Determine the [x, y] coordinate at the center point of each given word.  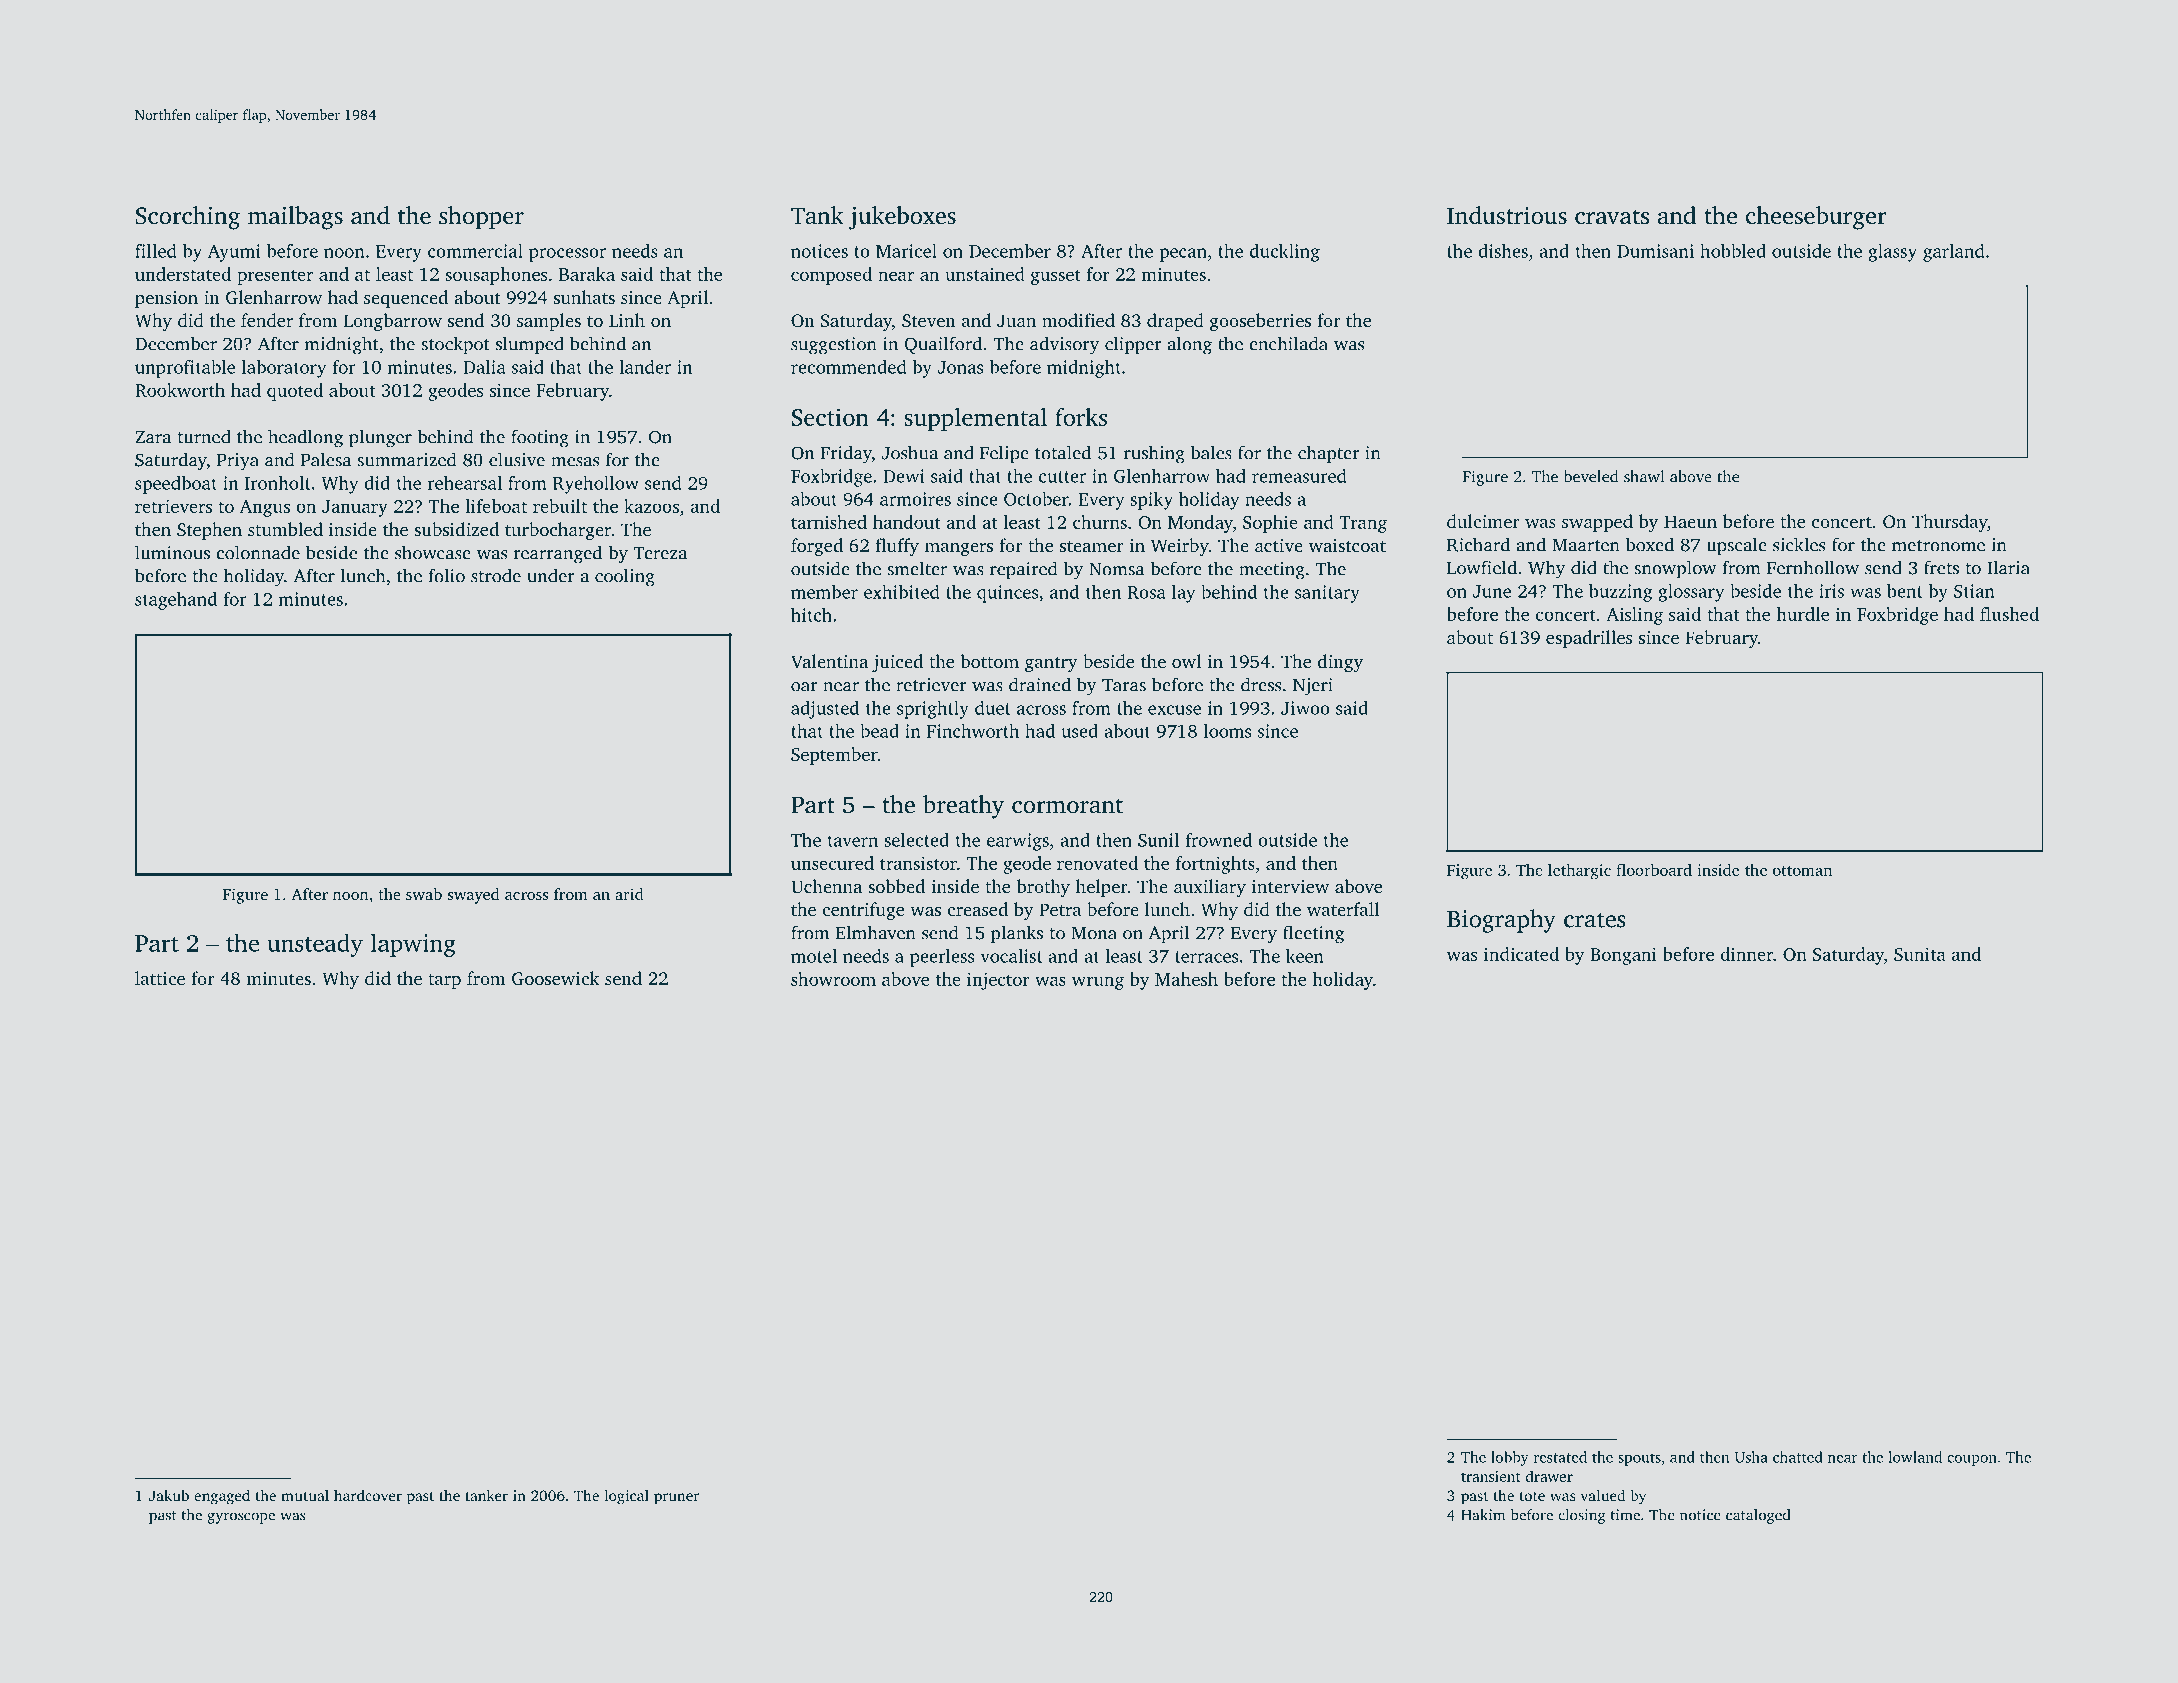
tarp [444, 981]
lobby [1510, 1458]
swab [424, 894]
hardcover [368, 1495]
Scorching [187, 218]
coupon [1972, 1460]
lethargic [1579, 872]
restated [1560, 1457]
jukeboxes [902, 218]
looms [1227, 731]
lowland [1915, 1457]
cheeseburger [1816, 218]
